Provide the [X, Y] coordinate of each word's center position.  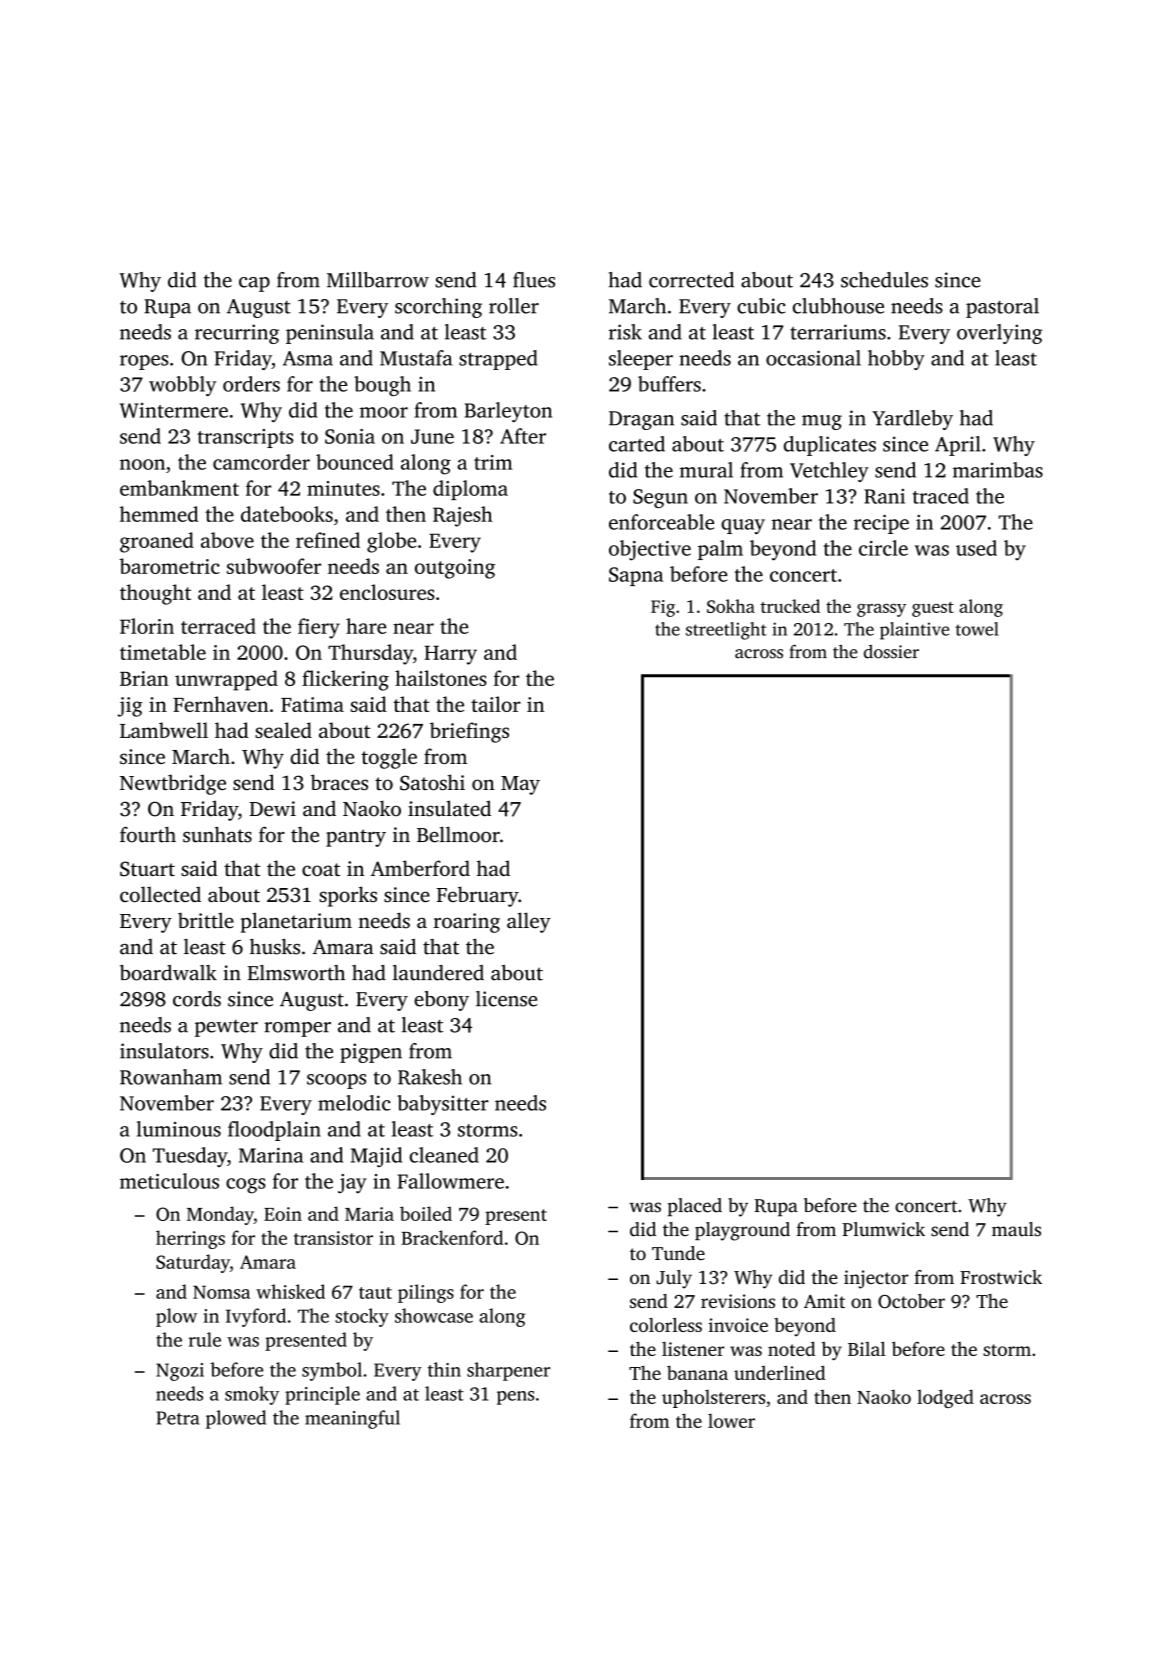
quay [743, 526]
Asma [308, 358]
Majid [376, 1157]
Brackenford [452, 1237]
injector [876, 1279]
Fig [663, 608]
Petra [177, 1418]
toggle [389, 758]
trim [493, 462]
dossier [891, 652]
